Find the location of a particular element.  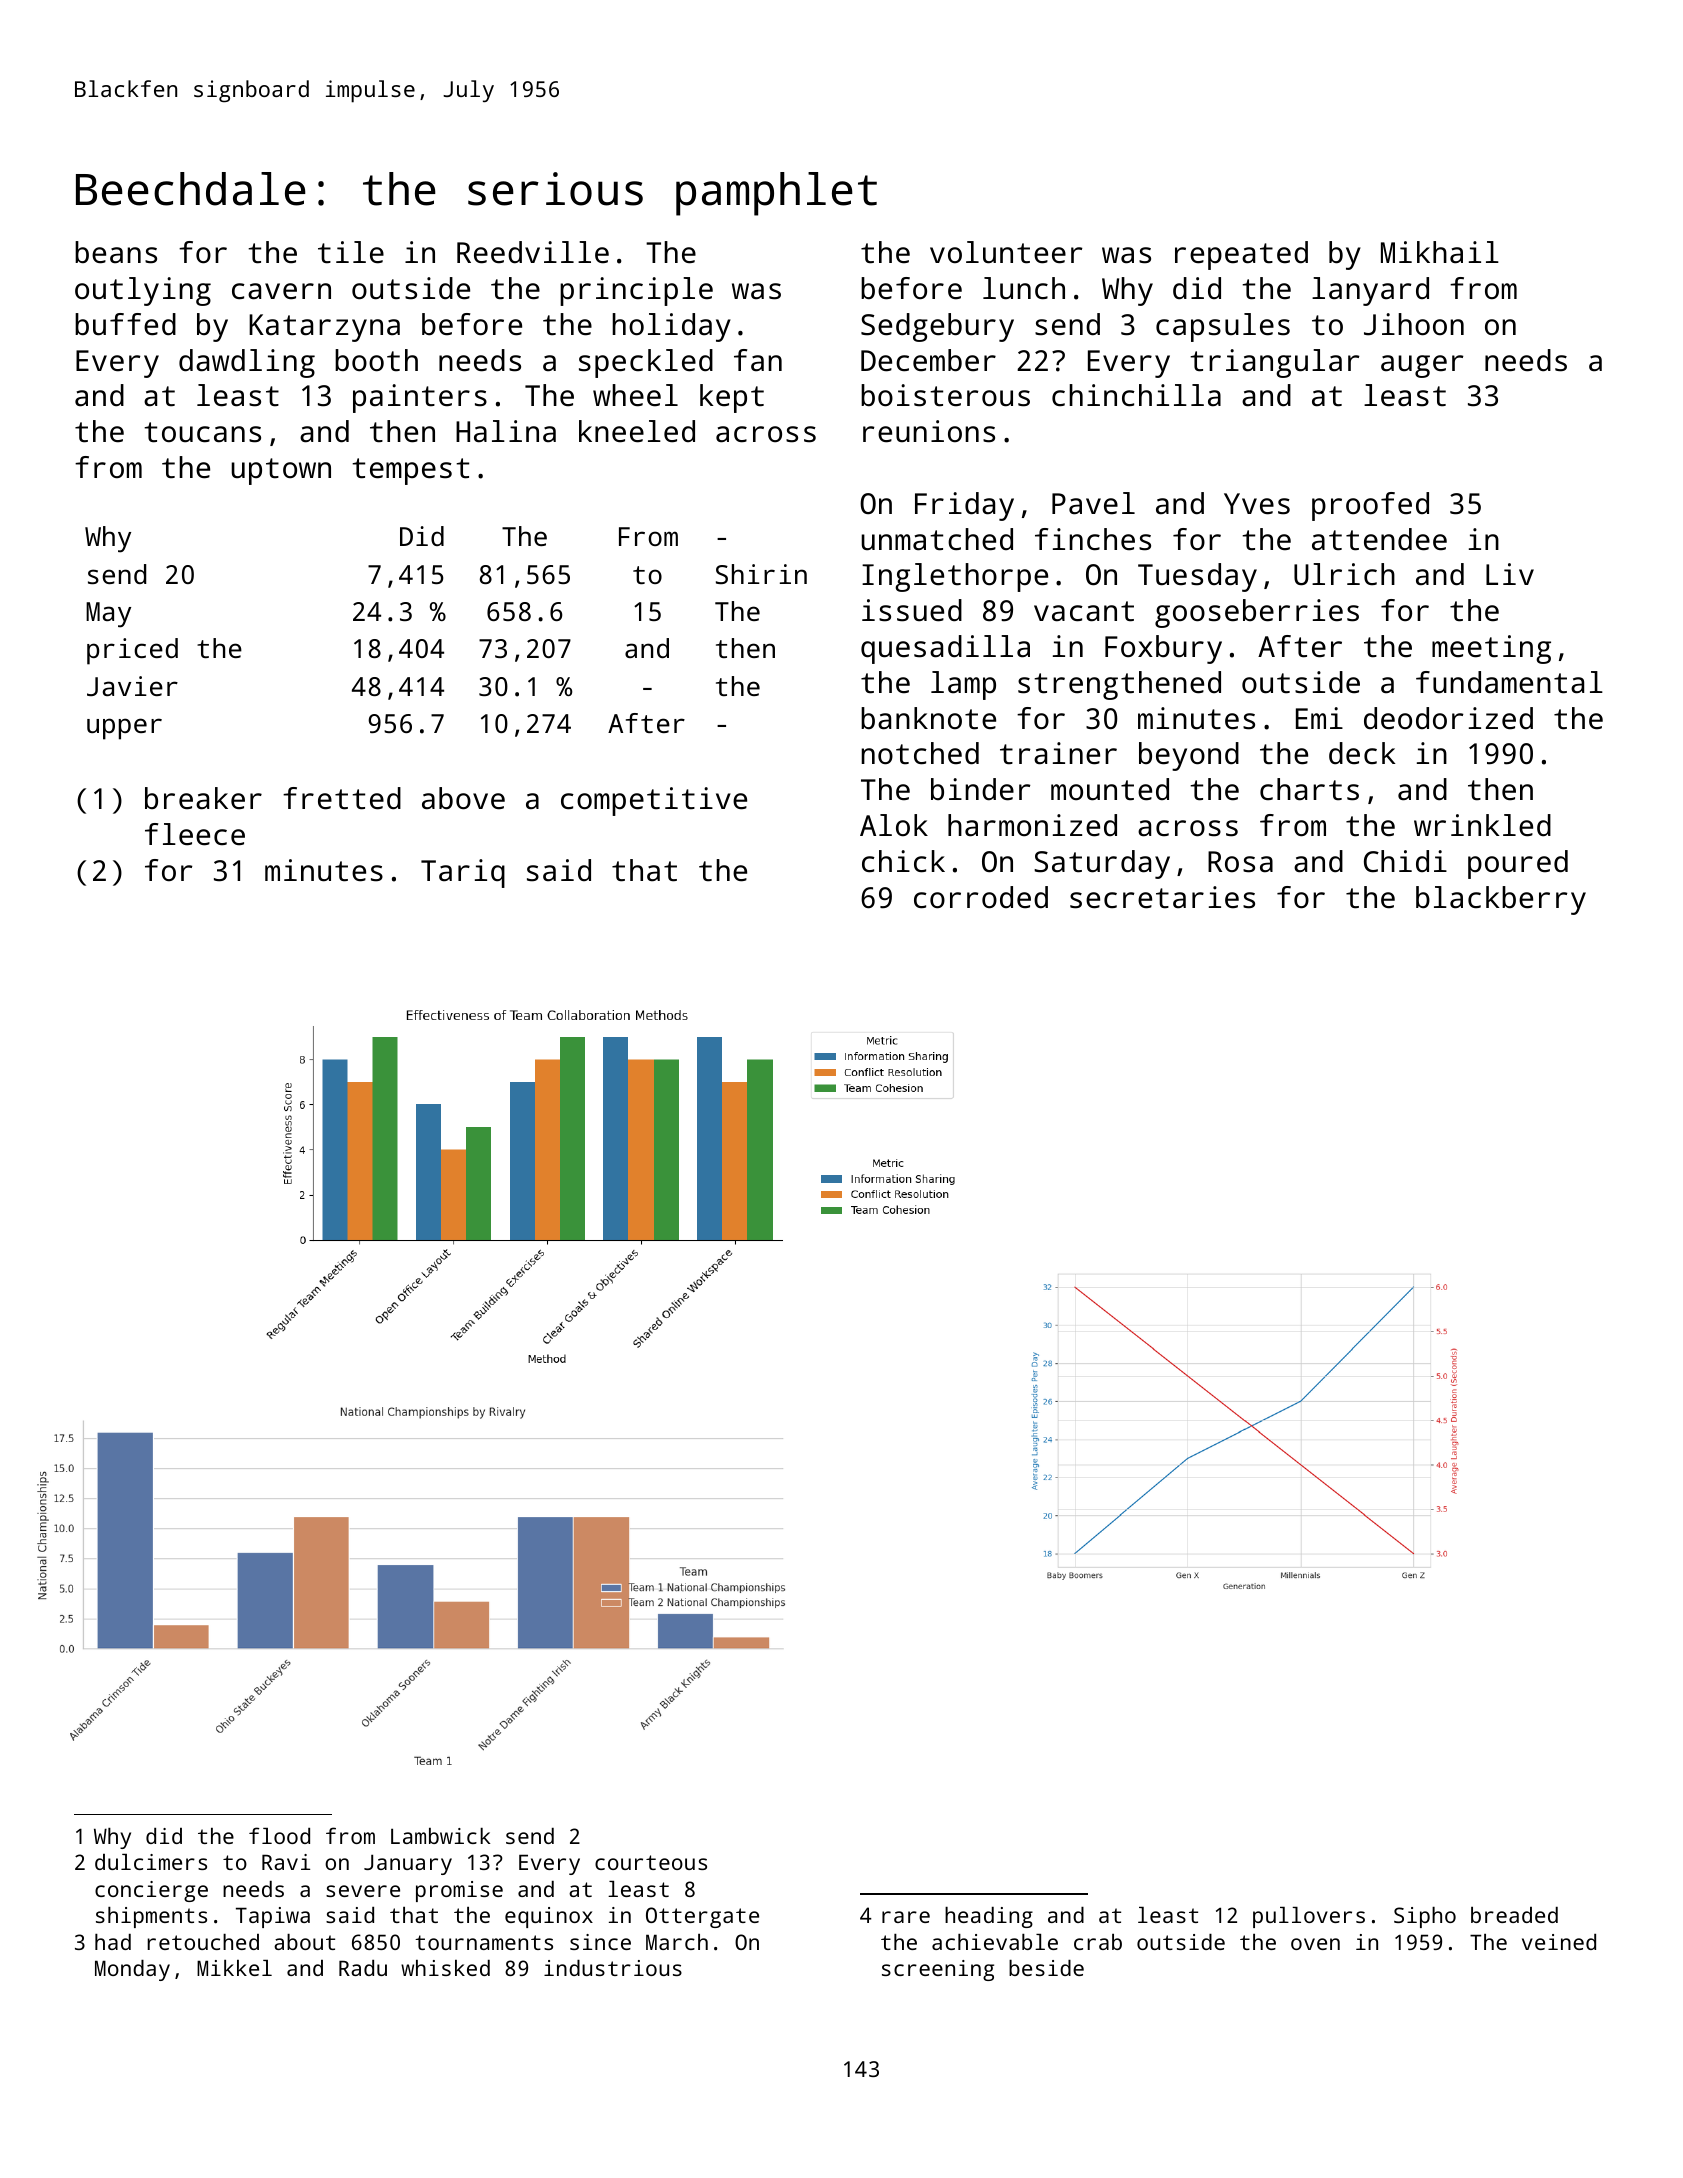

dulcimers is located at coordinates (151, 1862).
